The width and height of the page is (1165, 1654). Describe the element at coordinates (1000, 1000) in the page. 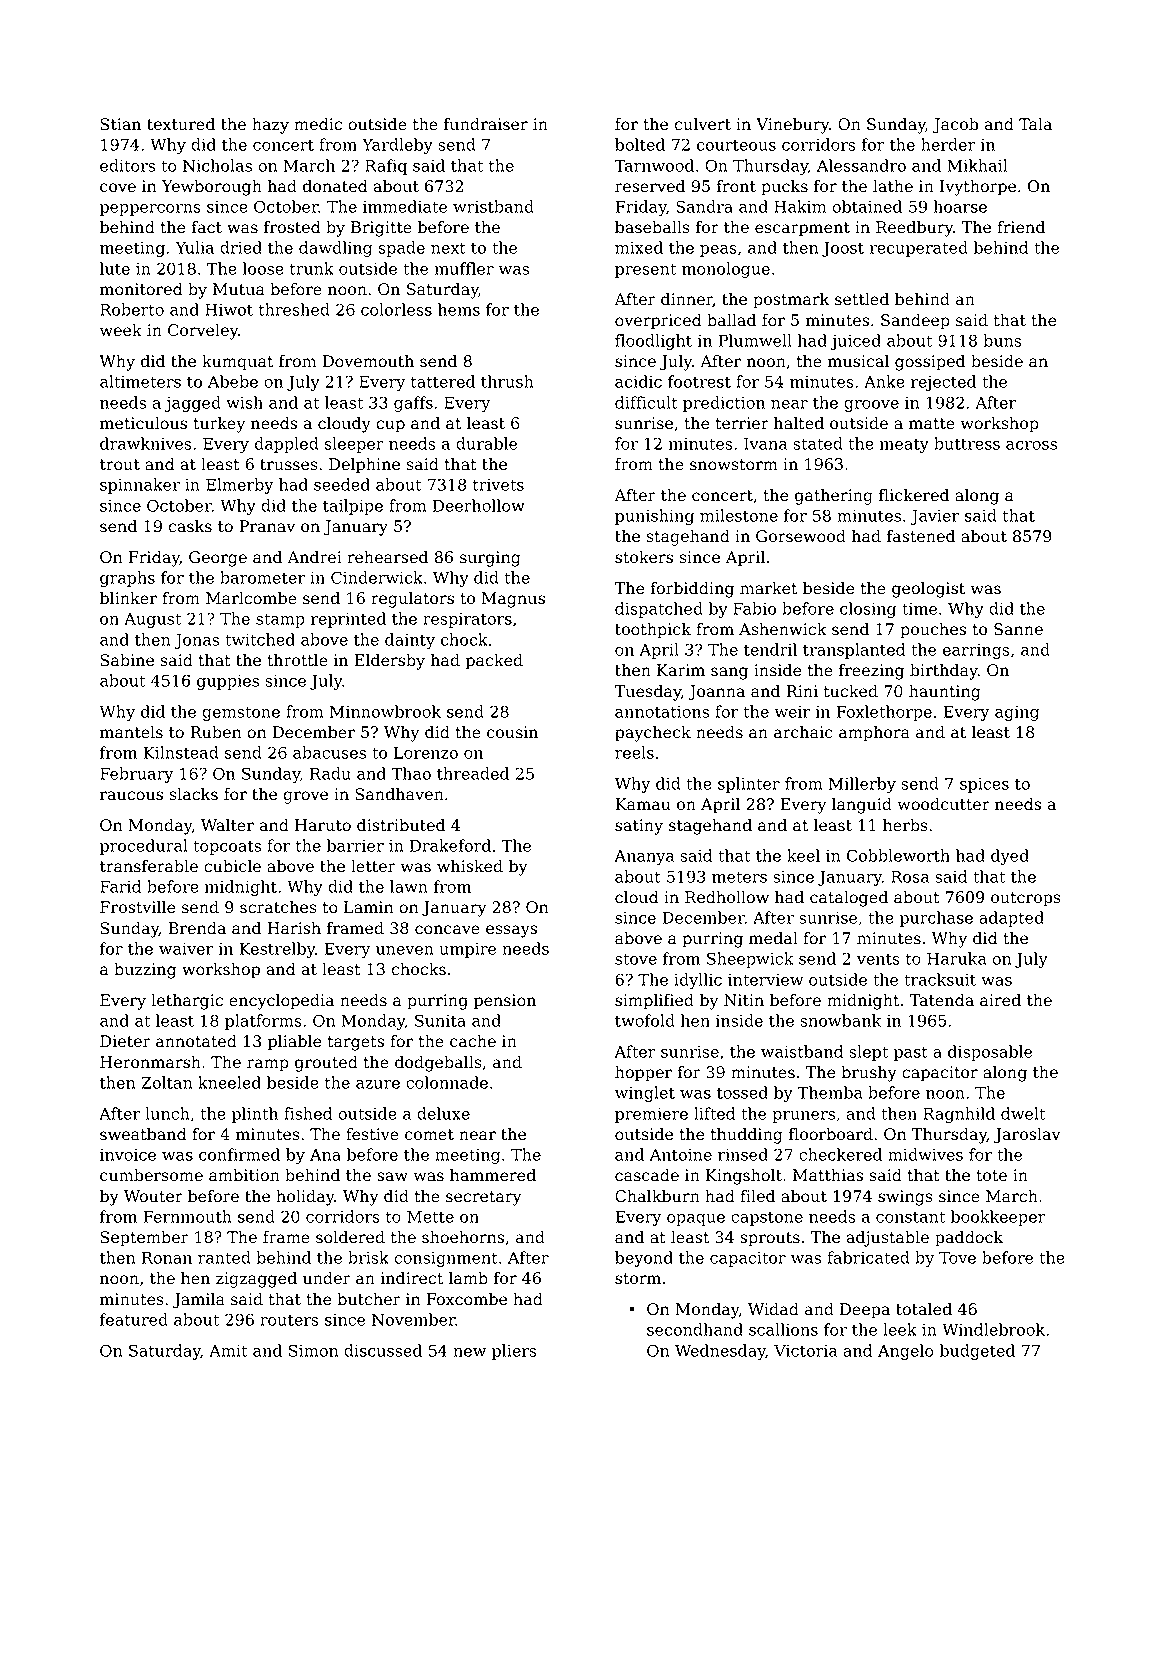

I see `aired` at that location.
